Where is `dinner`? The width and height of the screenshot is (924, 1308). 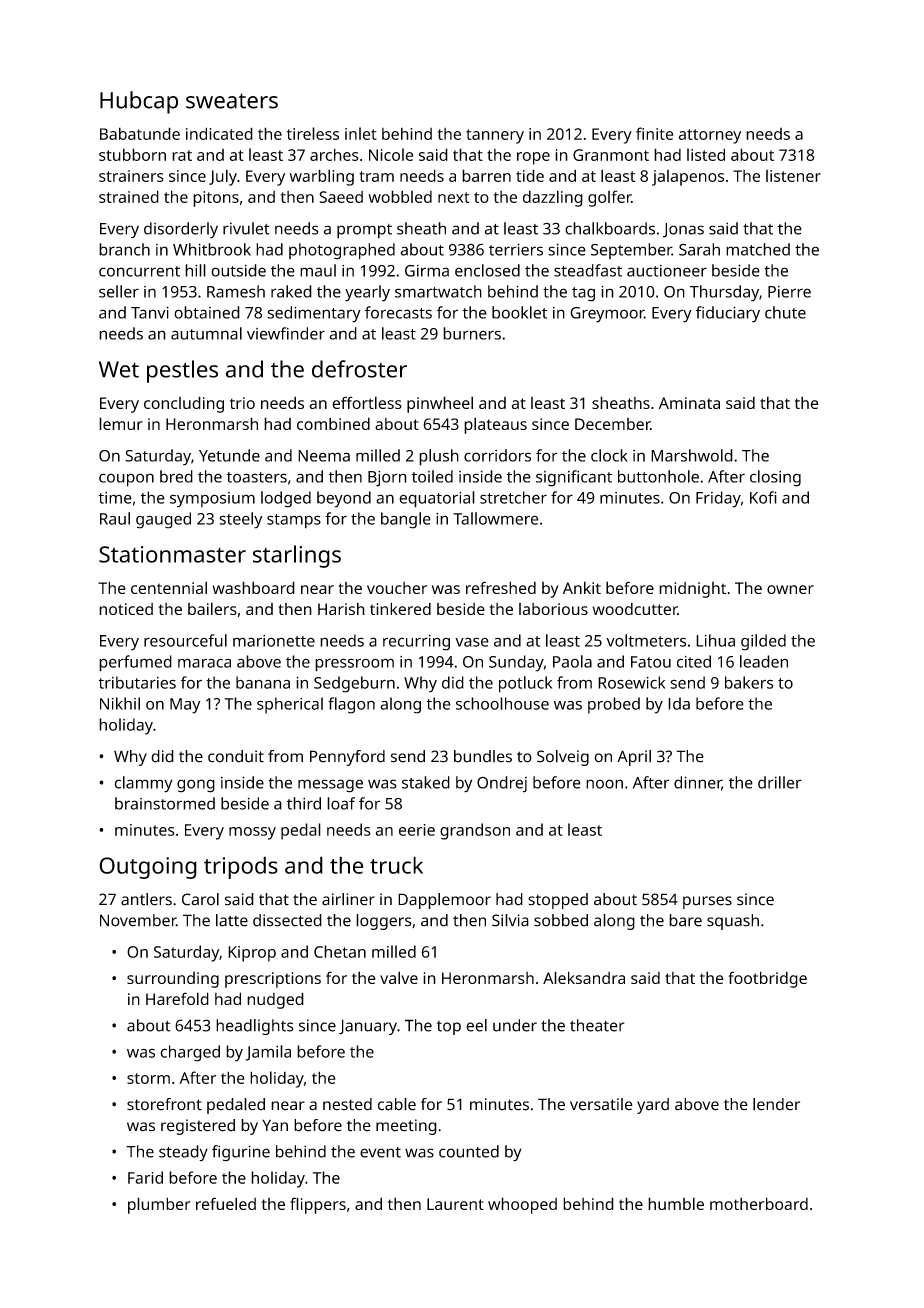
dinner is located at coordinates (698, 783).
